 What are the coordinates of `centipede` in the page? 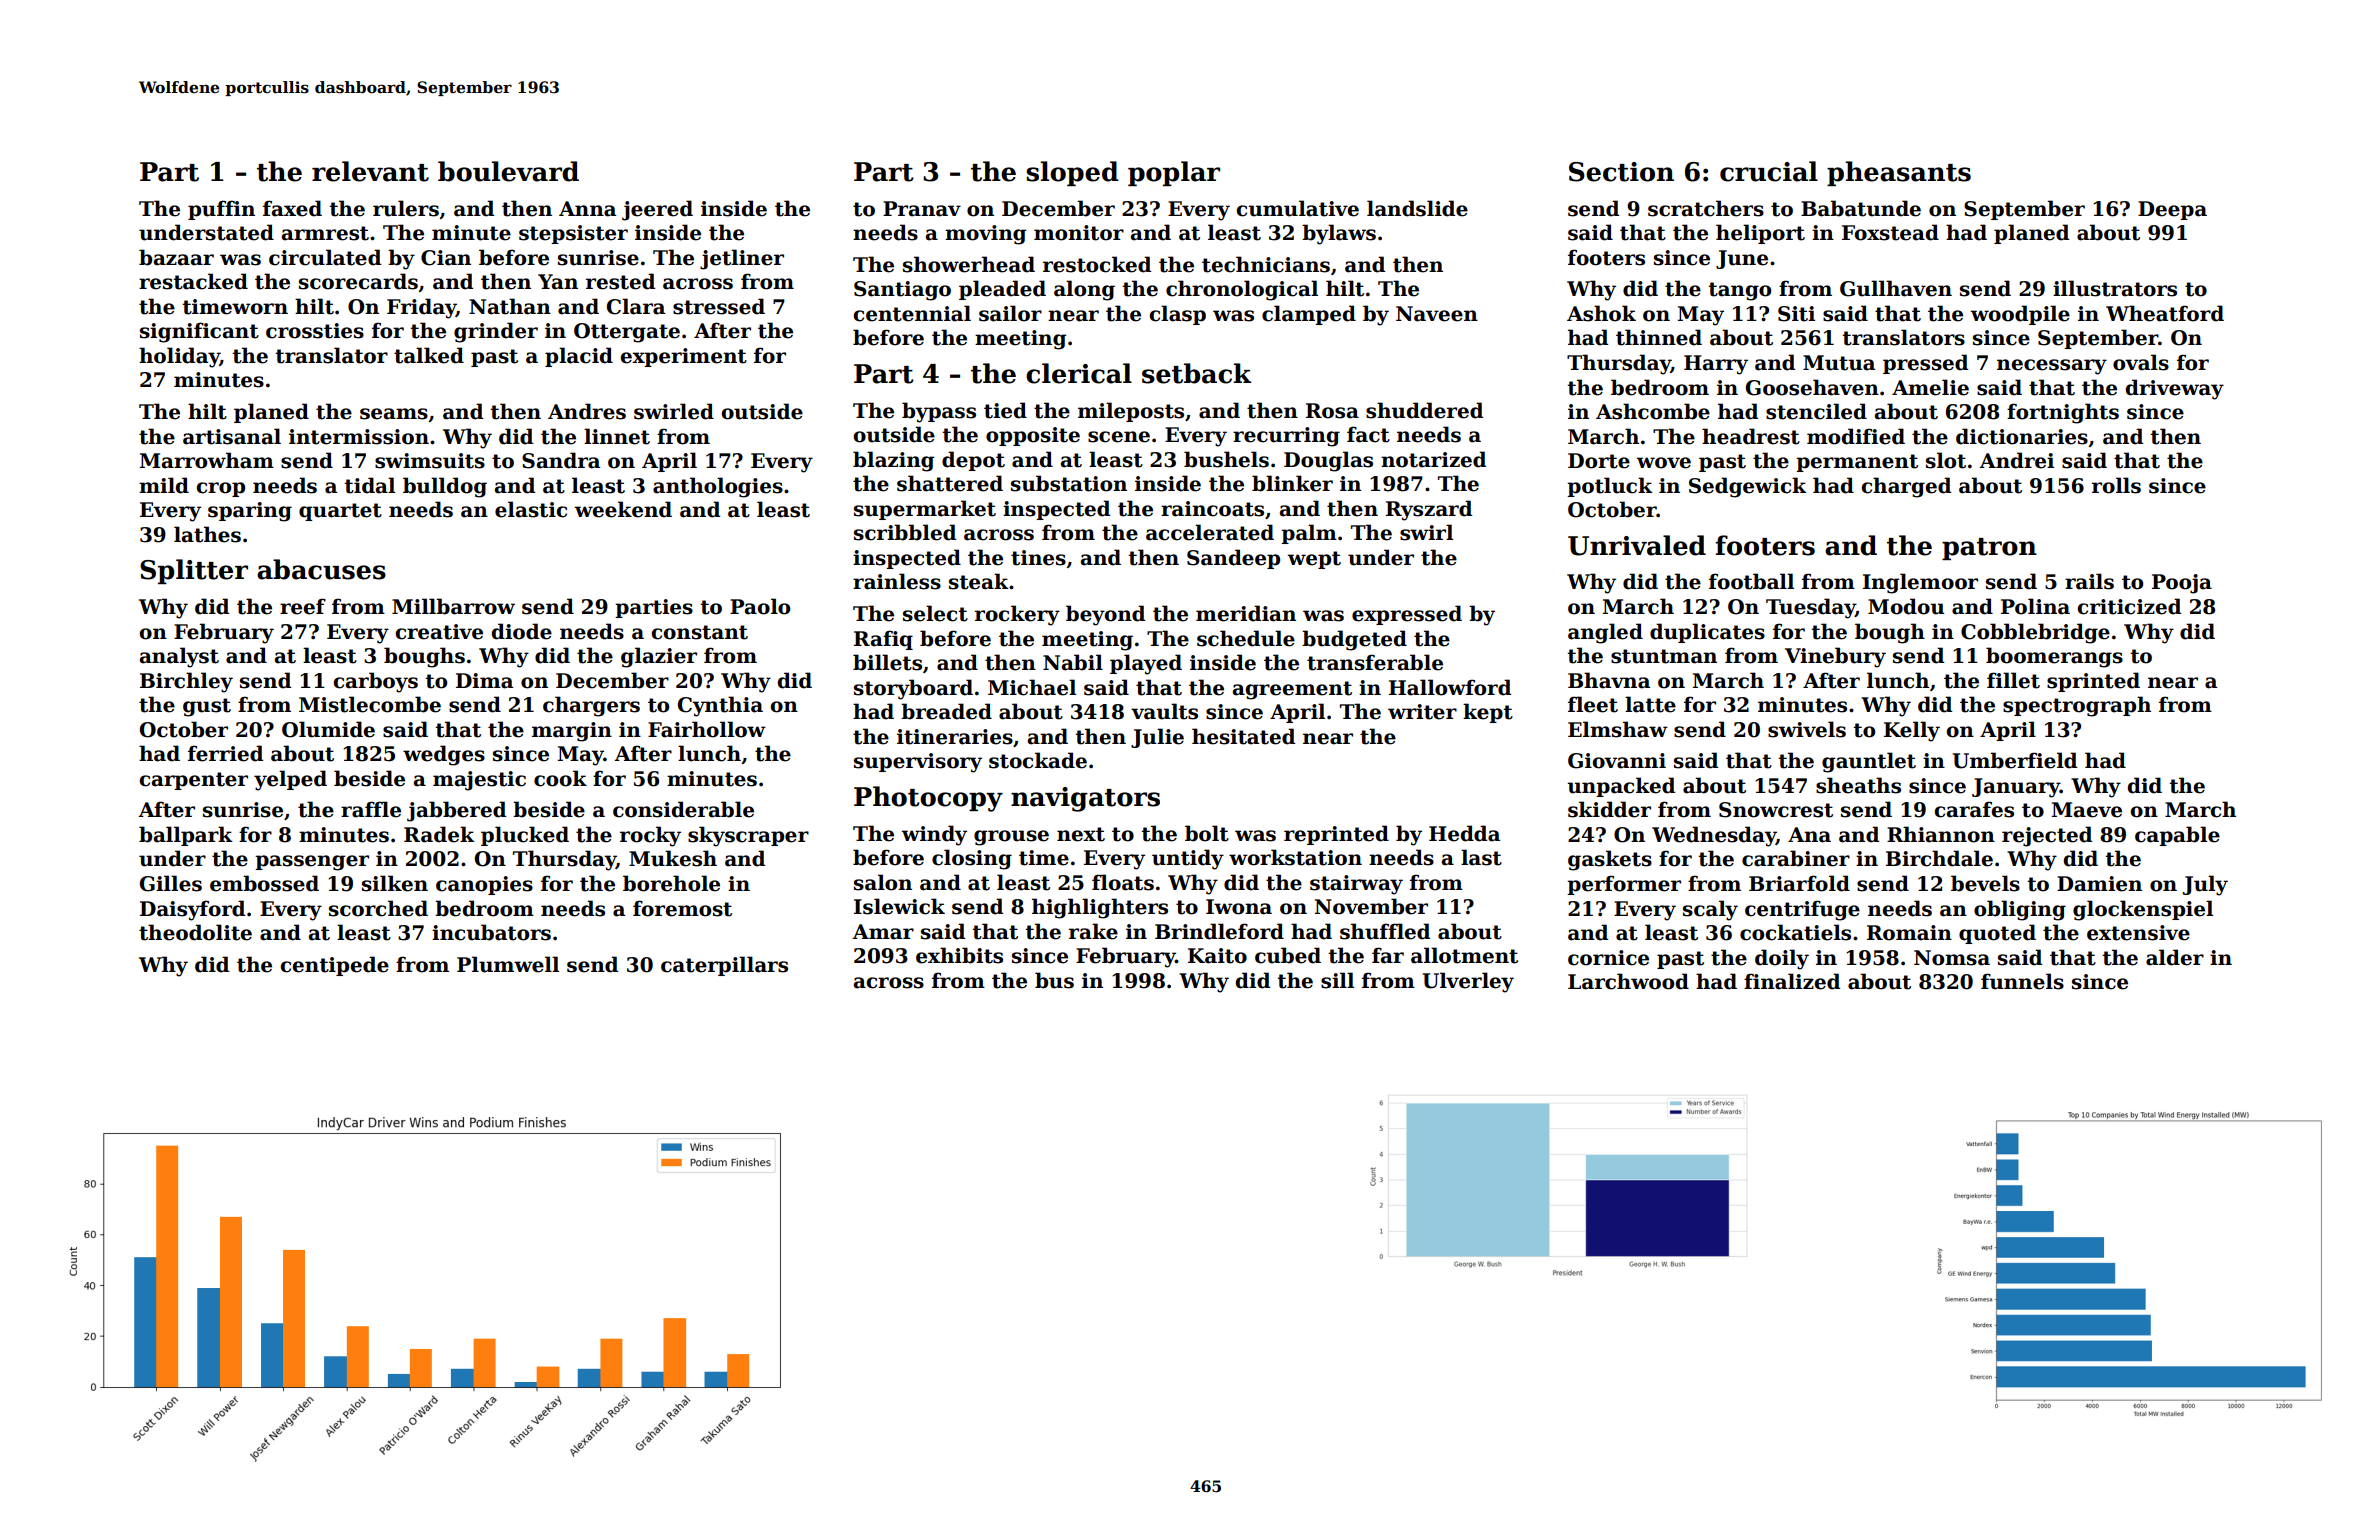 It's located at (334, 966).
